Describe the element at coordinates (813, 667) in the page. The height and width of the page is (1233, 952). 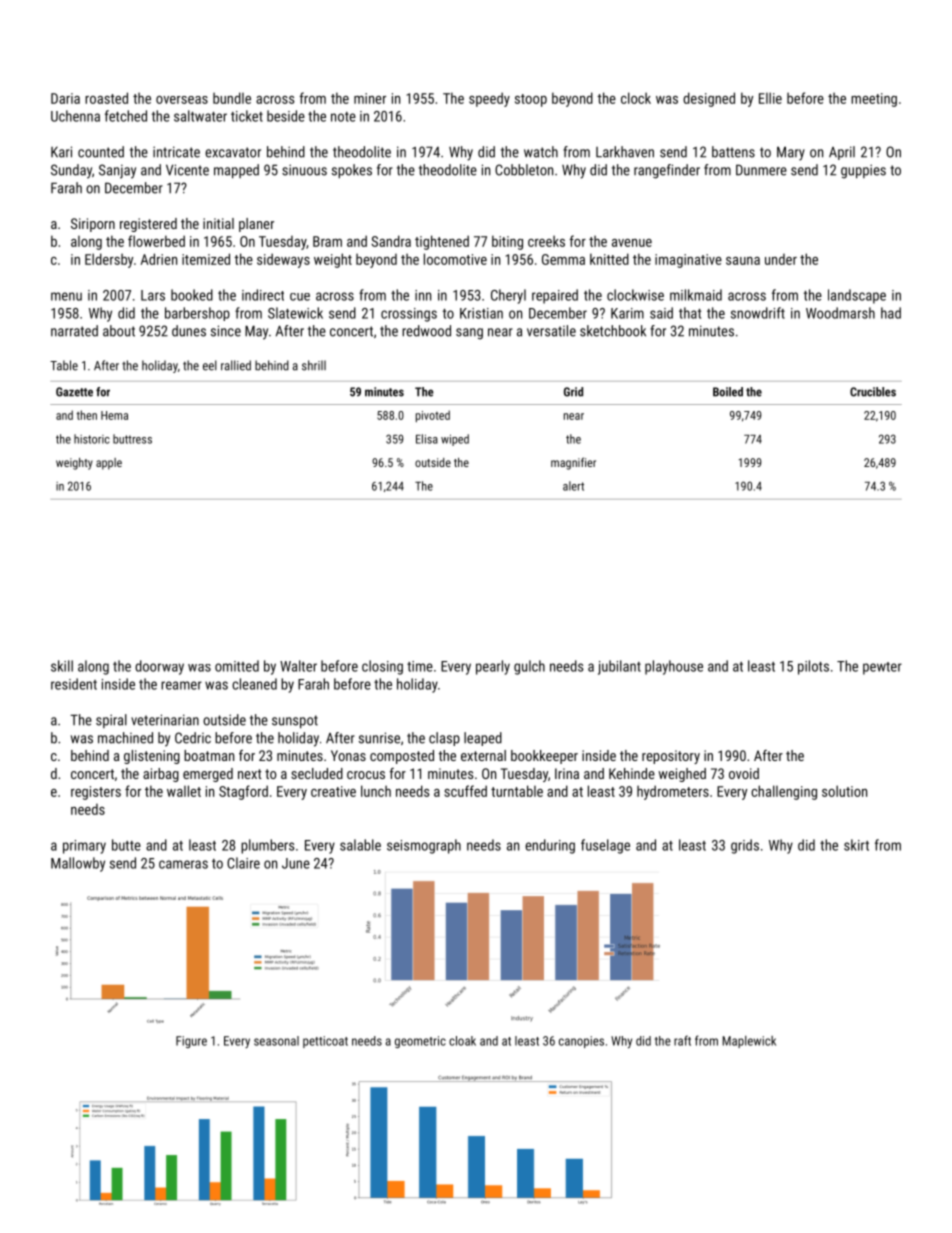
I see `pilots` at that location.
